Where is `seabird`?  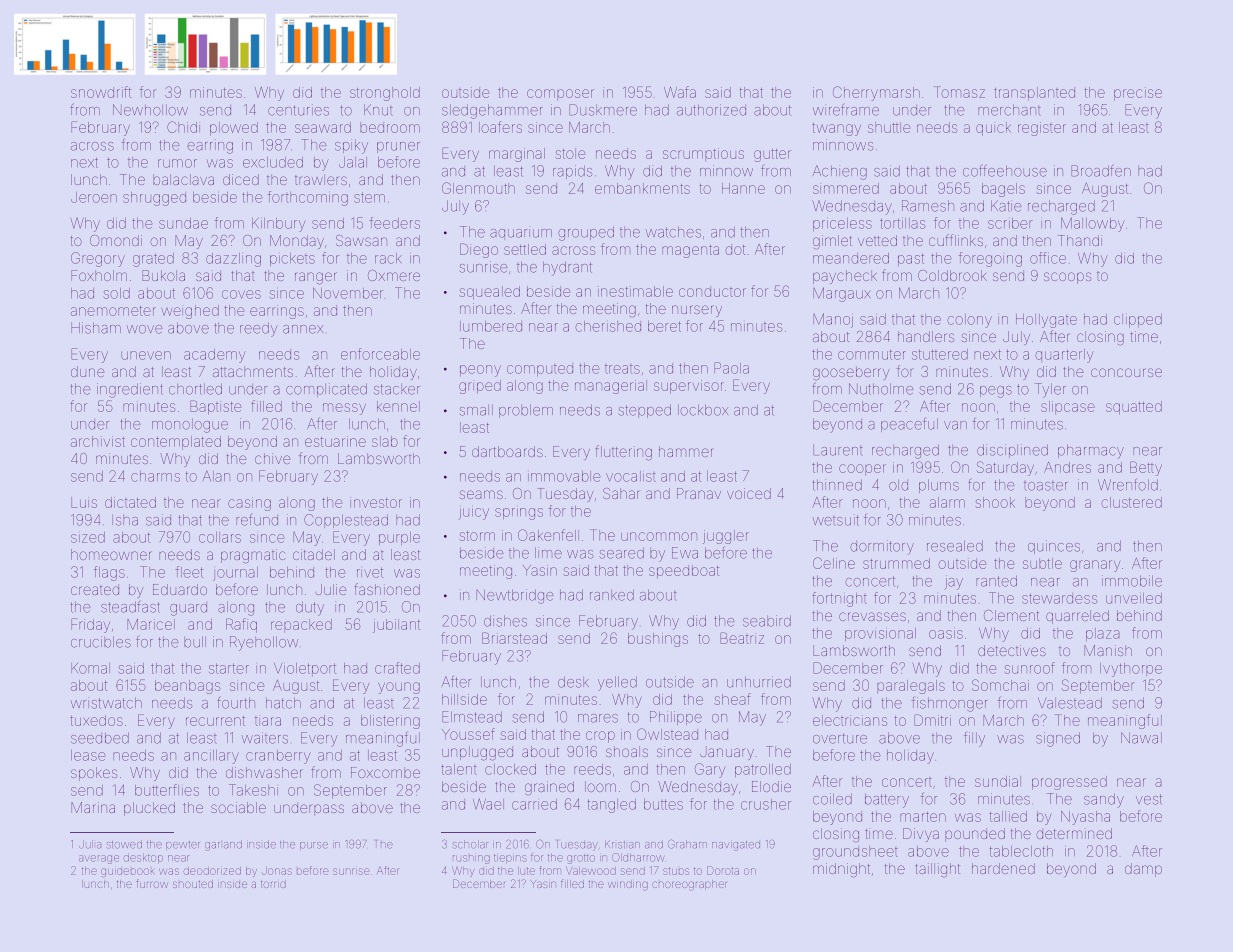
seabird is located at coordinates (767, 621).
